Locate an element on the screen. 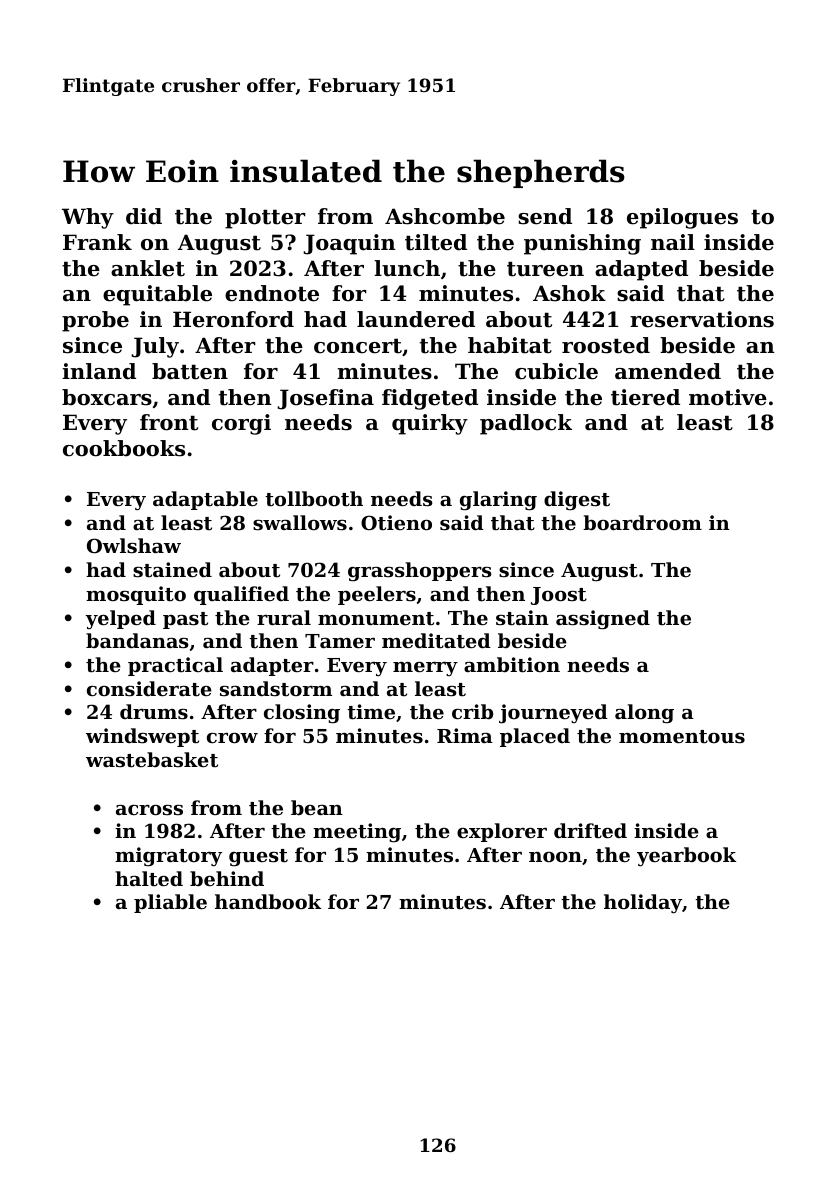 The height and width of the screenshot is (1188, 837). pliable is located at coordinates (170, 903).
